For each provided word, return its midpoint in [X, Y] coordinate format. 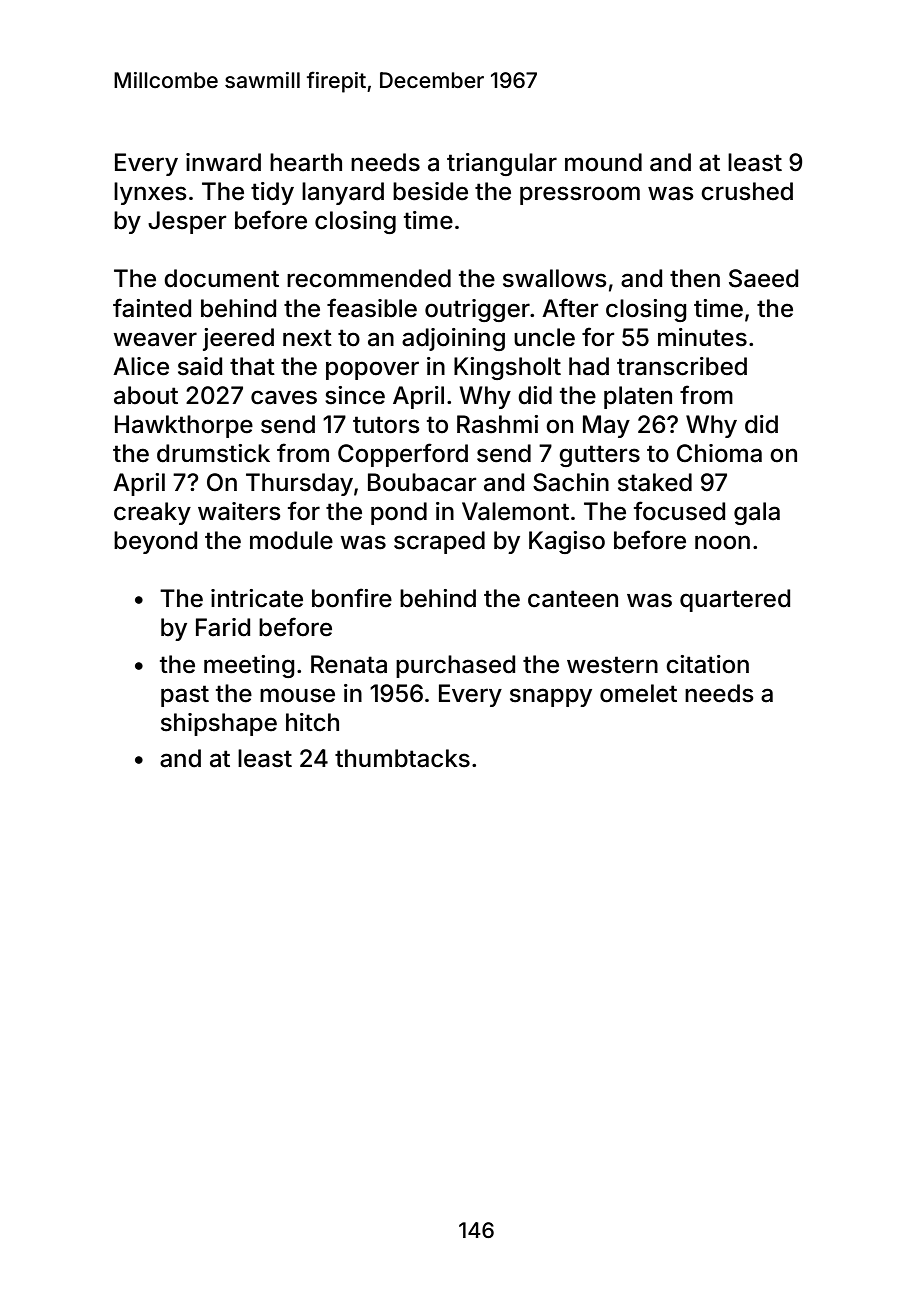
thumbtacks [402, 758]
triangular [502, 164]
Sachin [571, 482]
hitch [312, 722]
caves [284, 397]
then [695, 278]
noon [722, 542]
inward [223, 162]
